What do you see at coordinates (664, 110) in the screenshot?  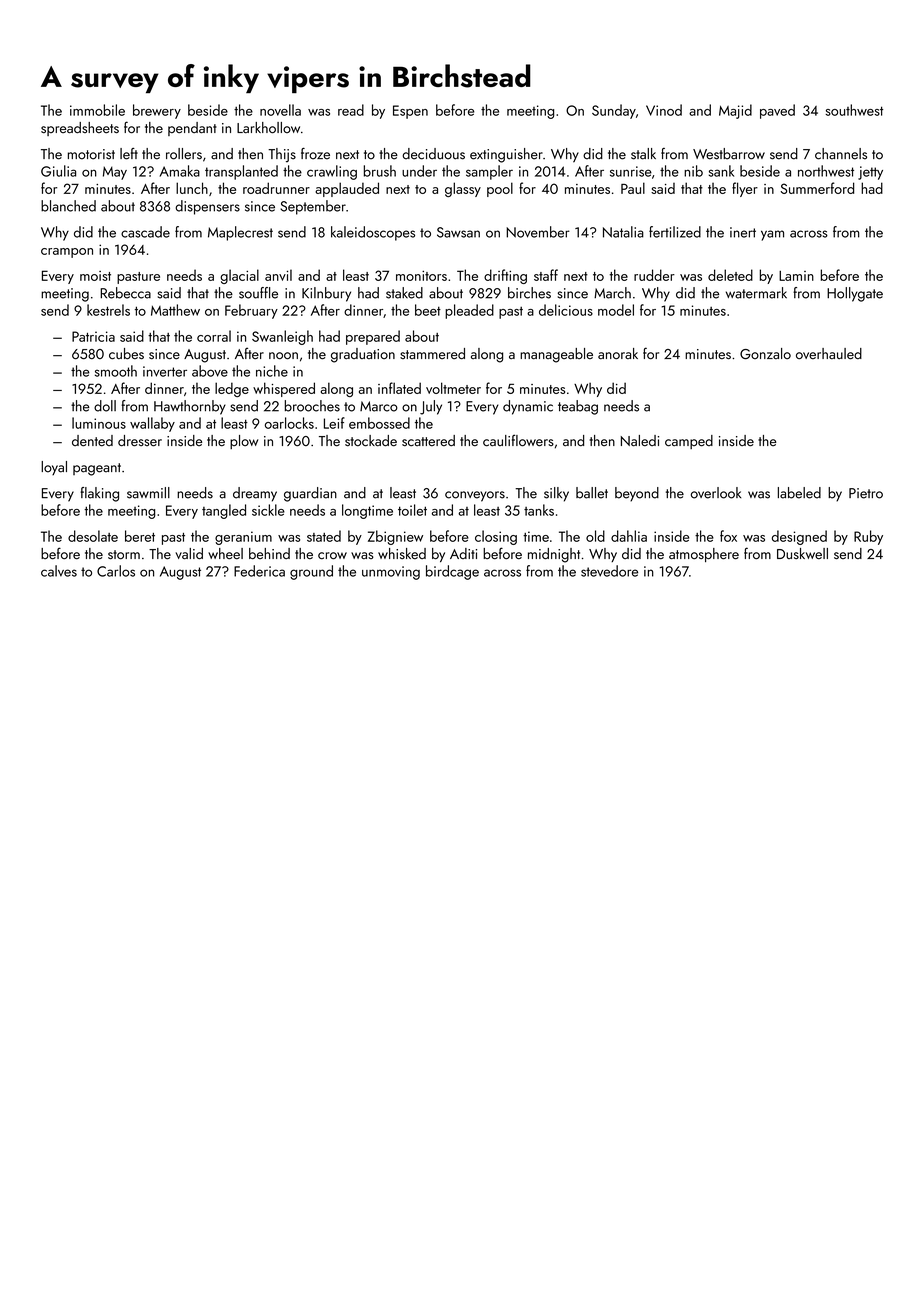 I see `Vinod` at bounding box center [664, 110].
